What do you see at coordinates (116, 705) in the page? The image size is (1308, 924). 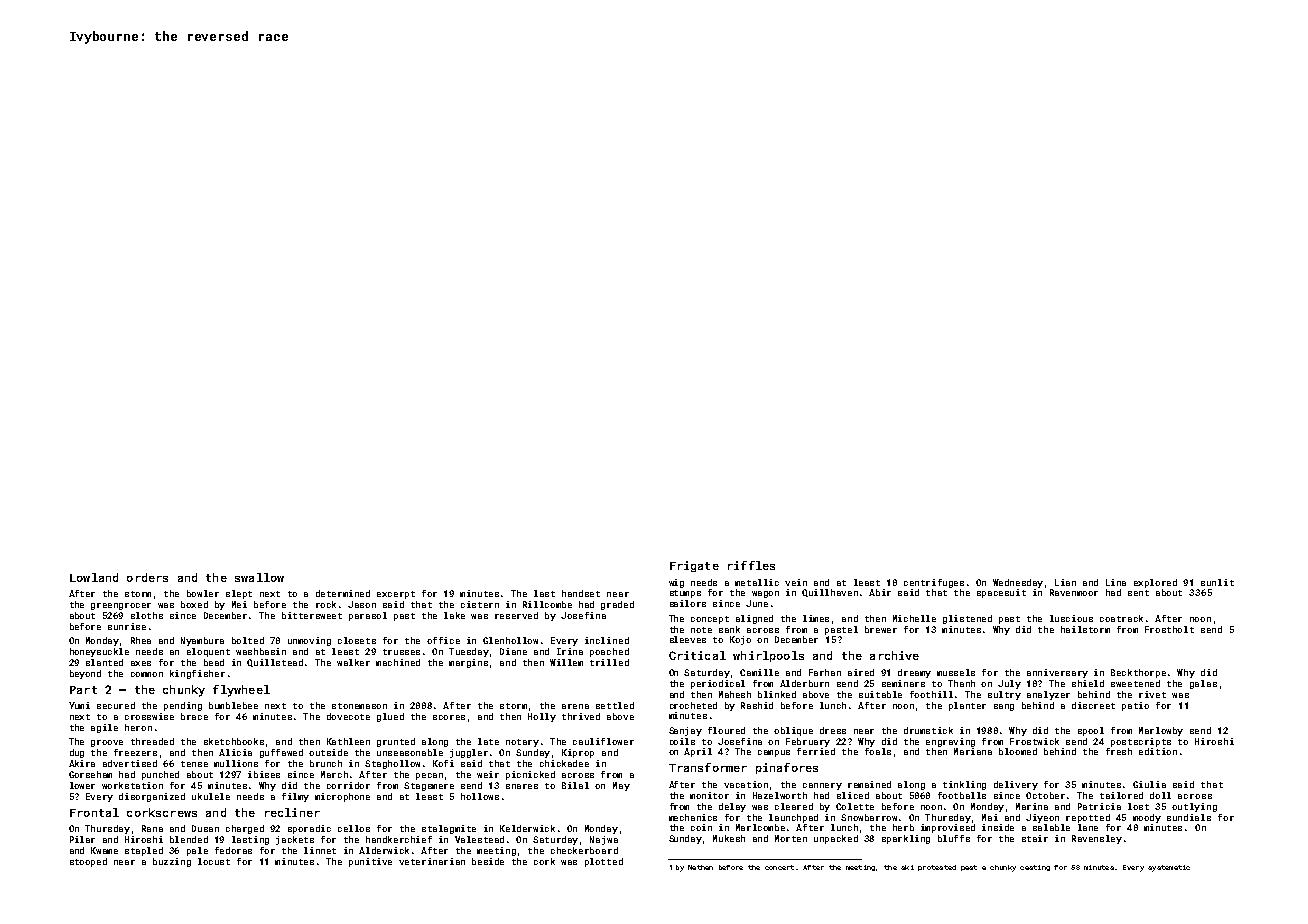 I see `secured` at bounding box center [116, 705].
